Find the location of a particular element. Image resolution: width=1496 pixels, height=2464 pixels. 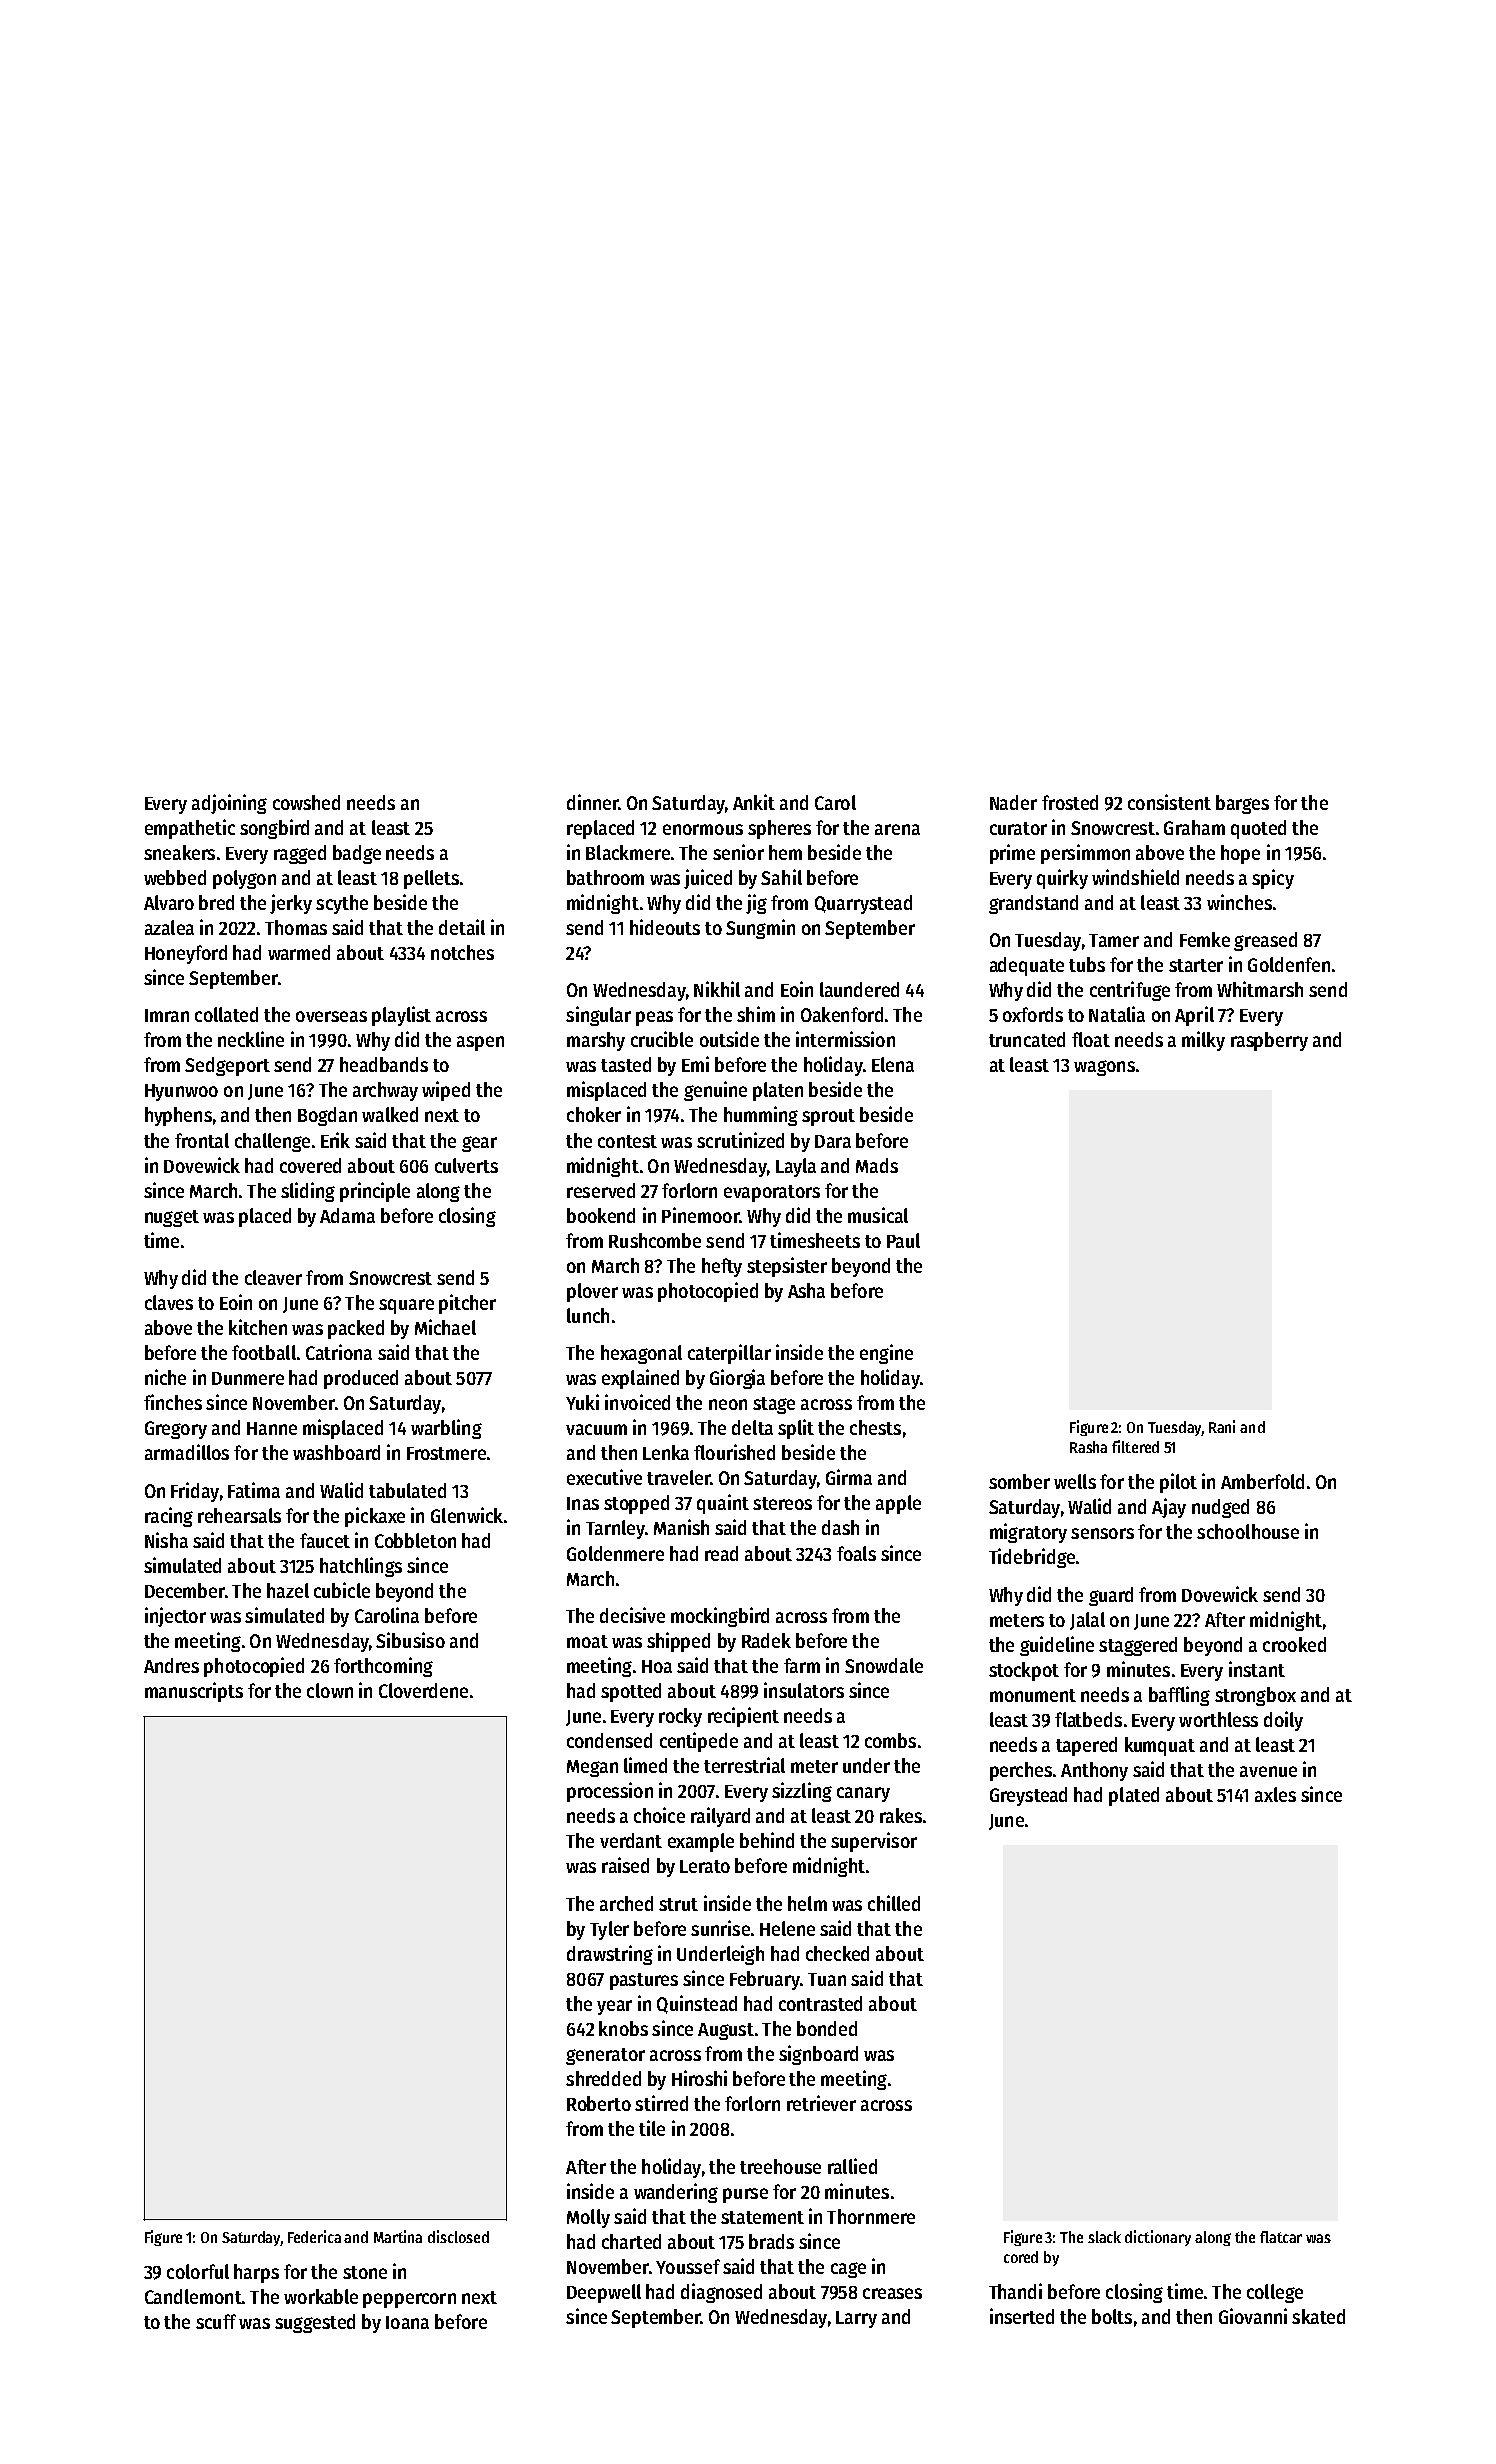

tile is located at coordinates (652, 2128).
